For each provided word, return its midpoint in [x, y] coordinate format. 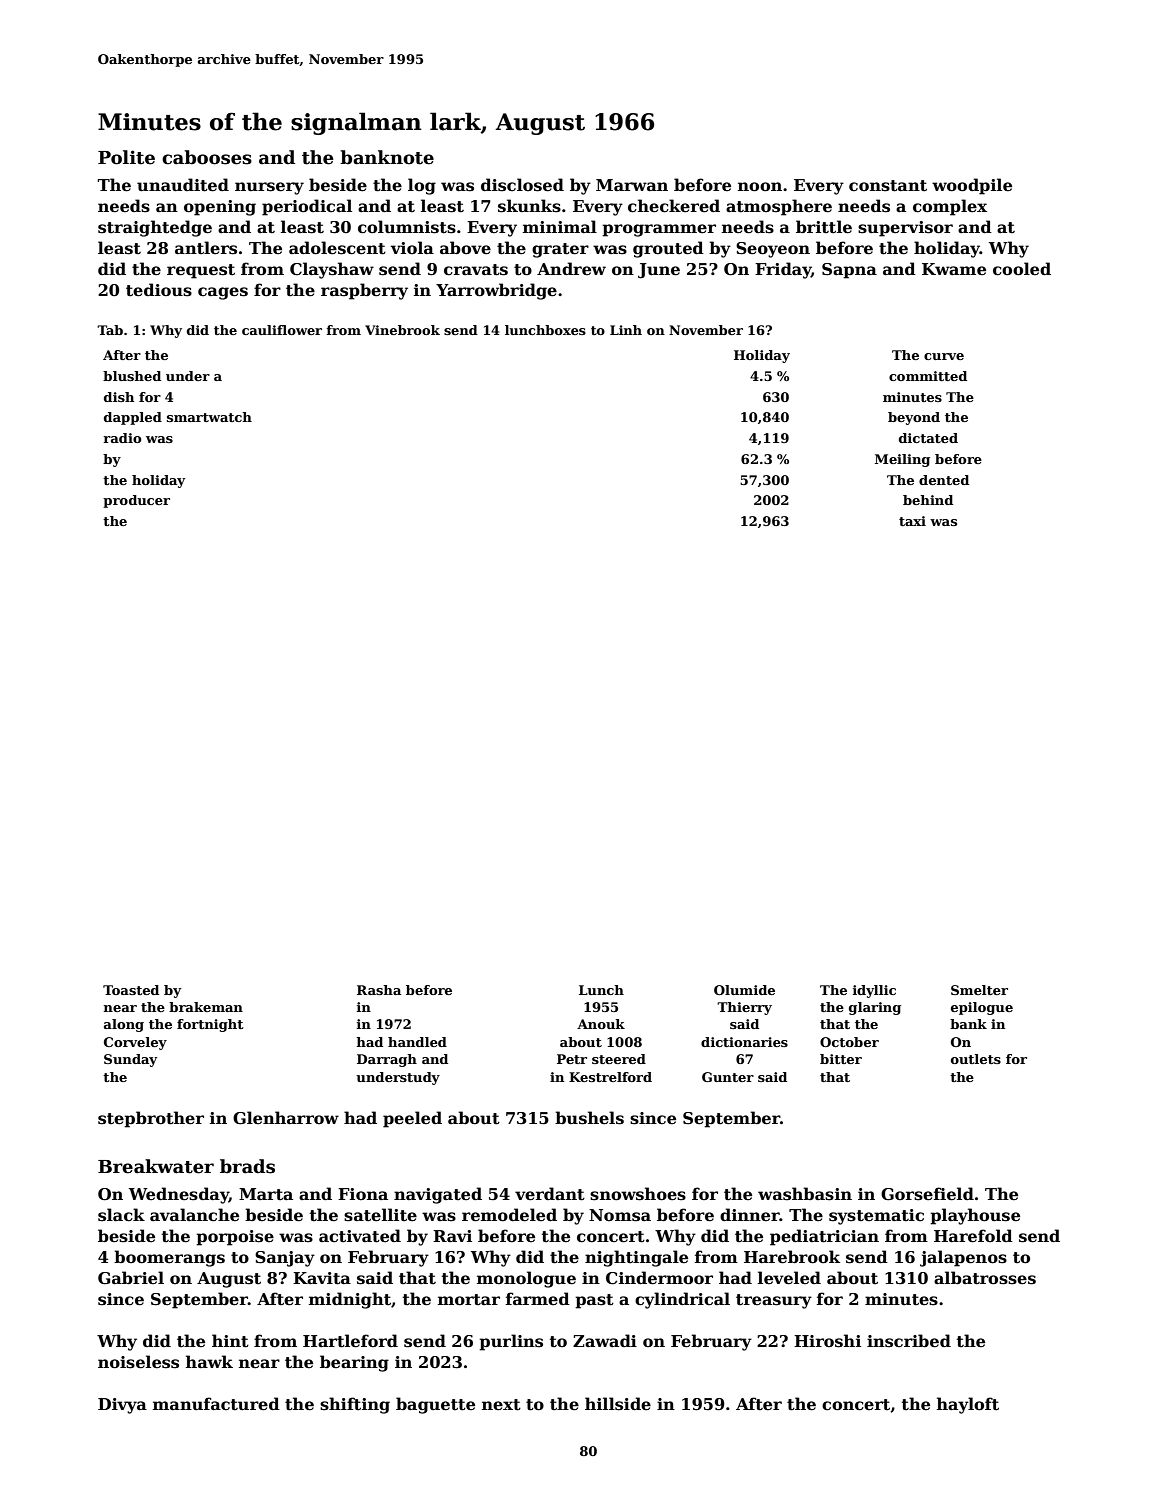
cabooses [207, 157]
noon [760, 187]
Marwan [632, 185]
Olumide [744, 990]
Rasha [379, 990]
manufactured [216, 1404]
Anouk [601, 1024]
